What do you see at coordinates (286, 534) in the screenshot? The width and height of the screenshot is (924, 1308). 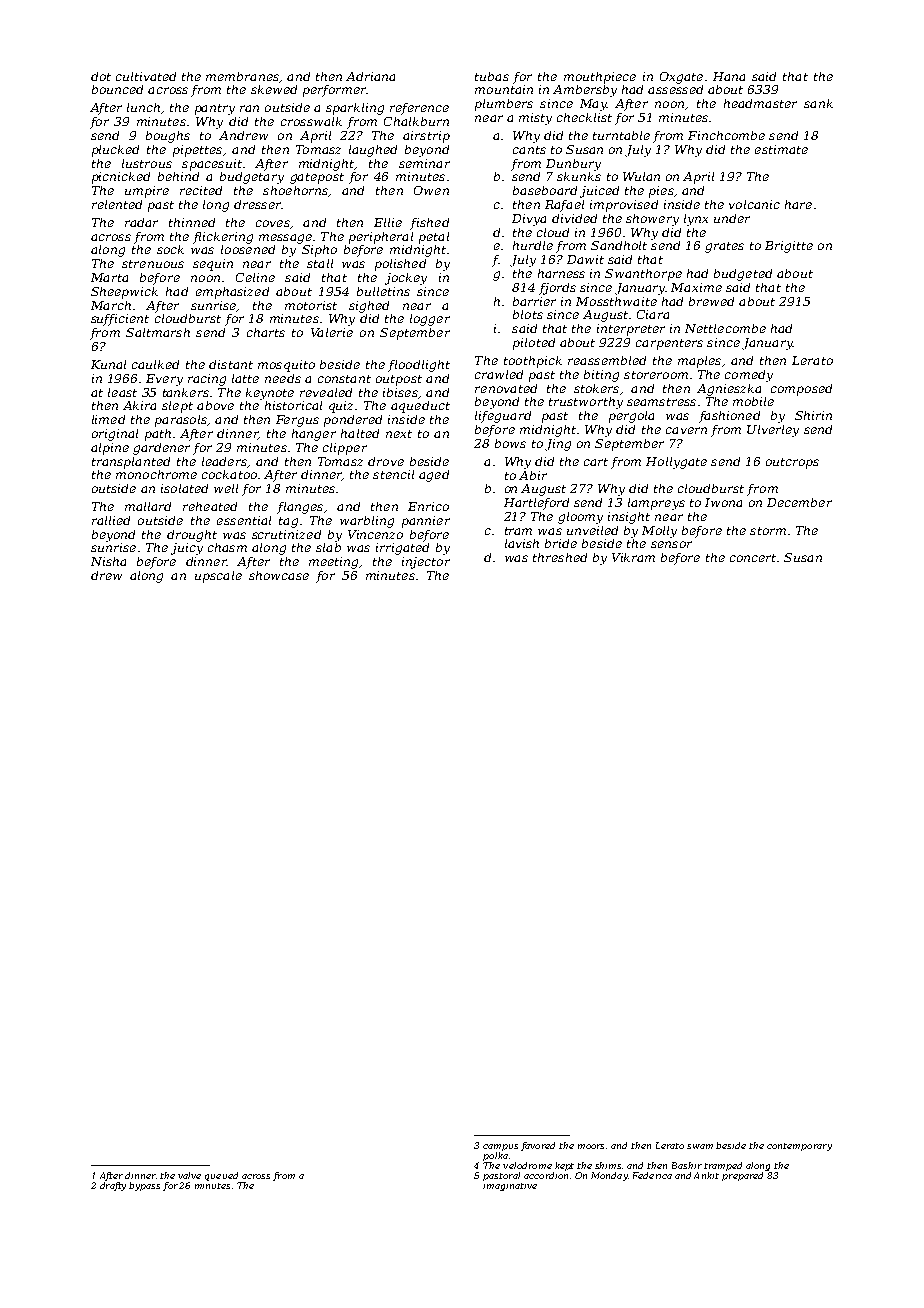 I see `scrutinized` at bounding box center [286, 534].
